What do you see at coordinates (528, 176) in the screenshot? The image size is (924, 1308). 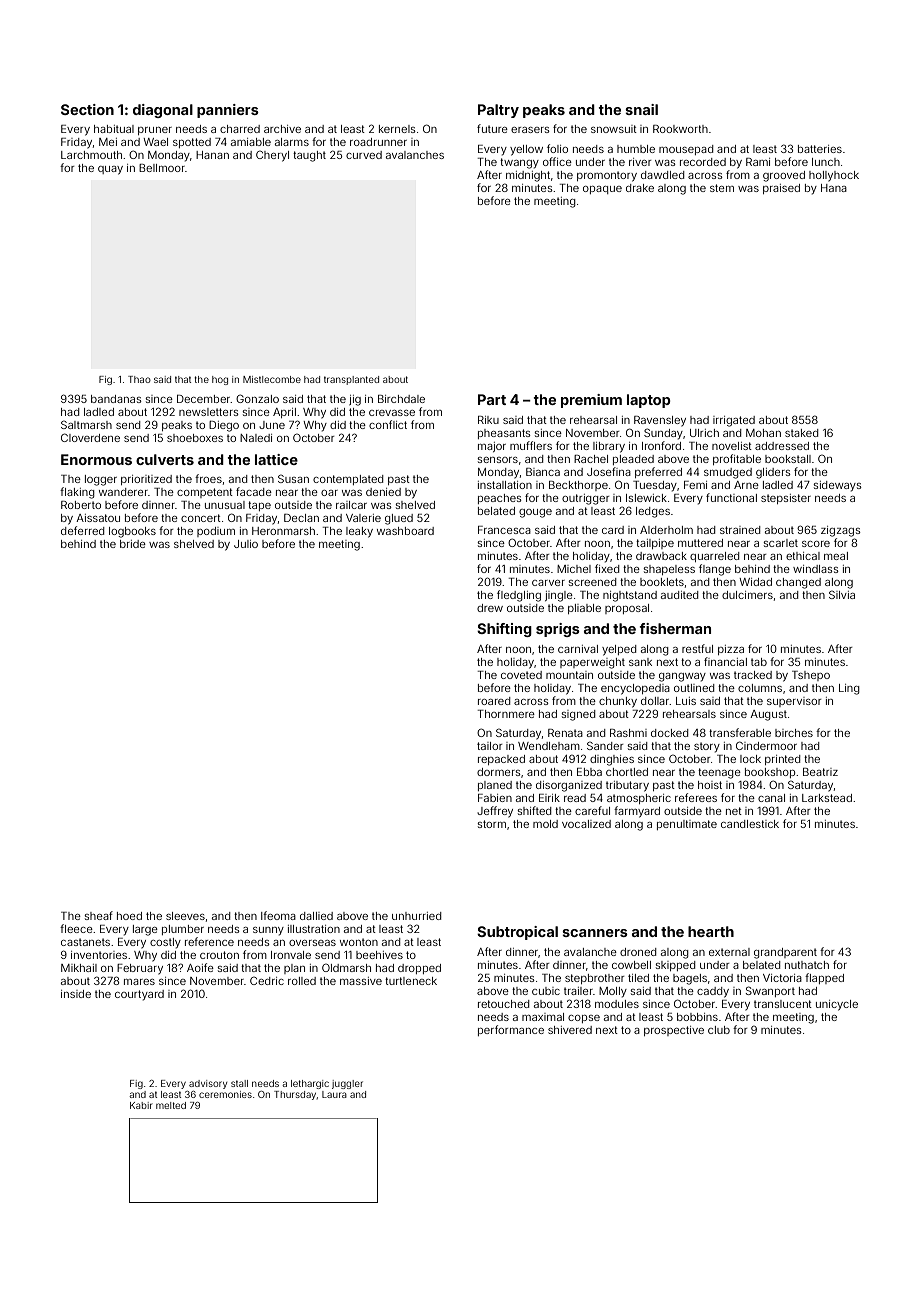 I see `midnight` at bounding box center [528, 176].
